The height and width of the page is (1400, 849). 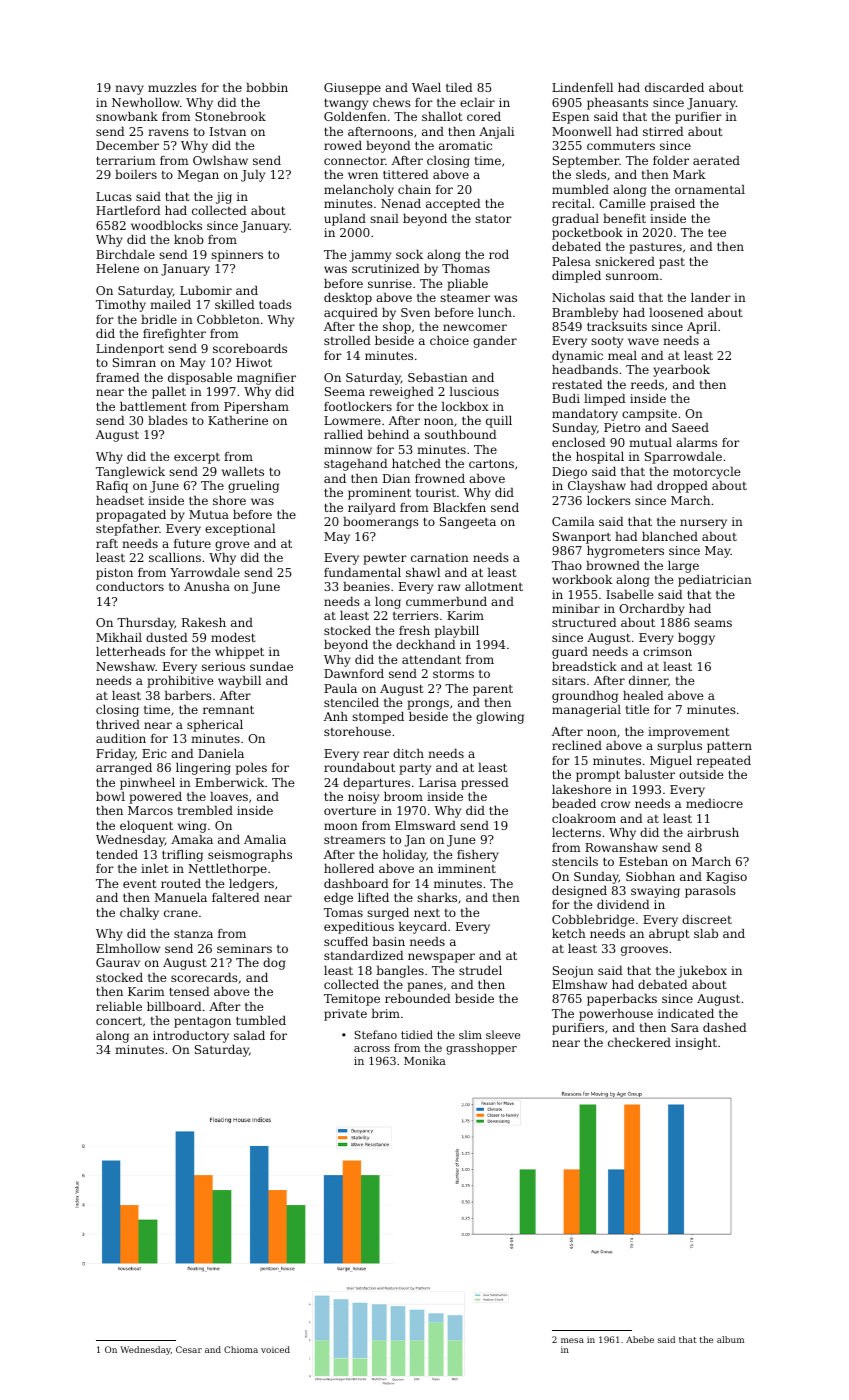 I want to click on checkered, so click(x=639, y=1042).
